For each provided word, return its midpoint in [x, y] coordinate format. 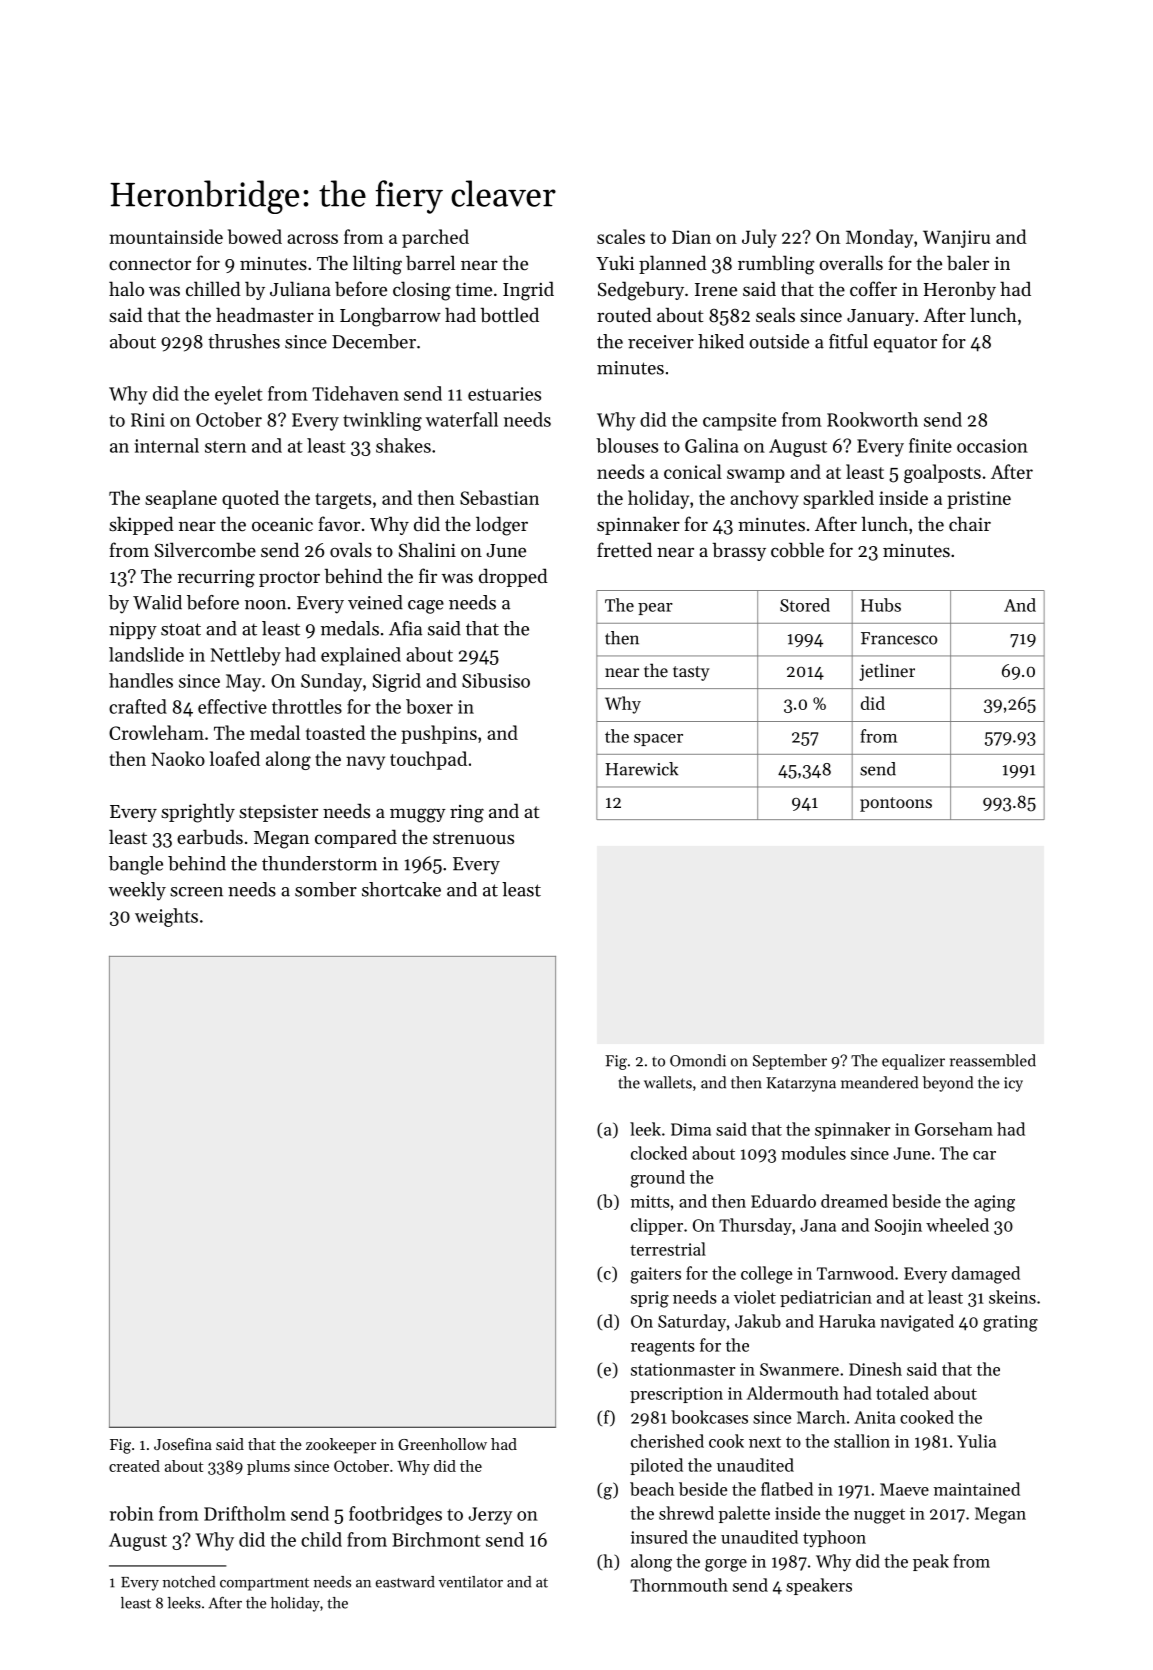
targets [343, 501]
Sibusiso [496, 680]
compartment [264, 1584]
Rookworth [872, 419]
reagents [663, 1348]
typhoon [834, 1538]
